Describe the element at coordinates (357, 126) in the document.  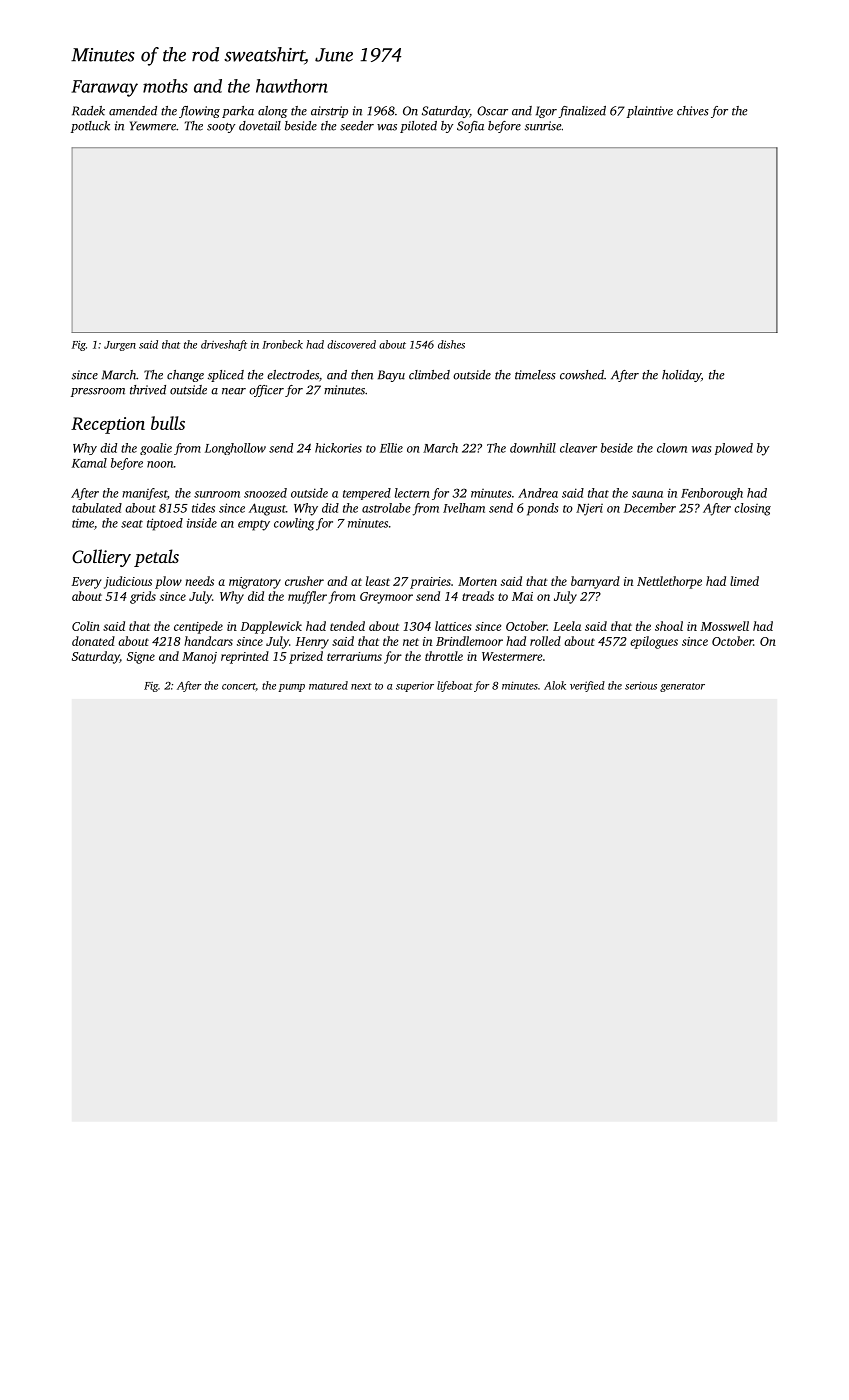
I see `seeder` at that location.
